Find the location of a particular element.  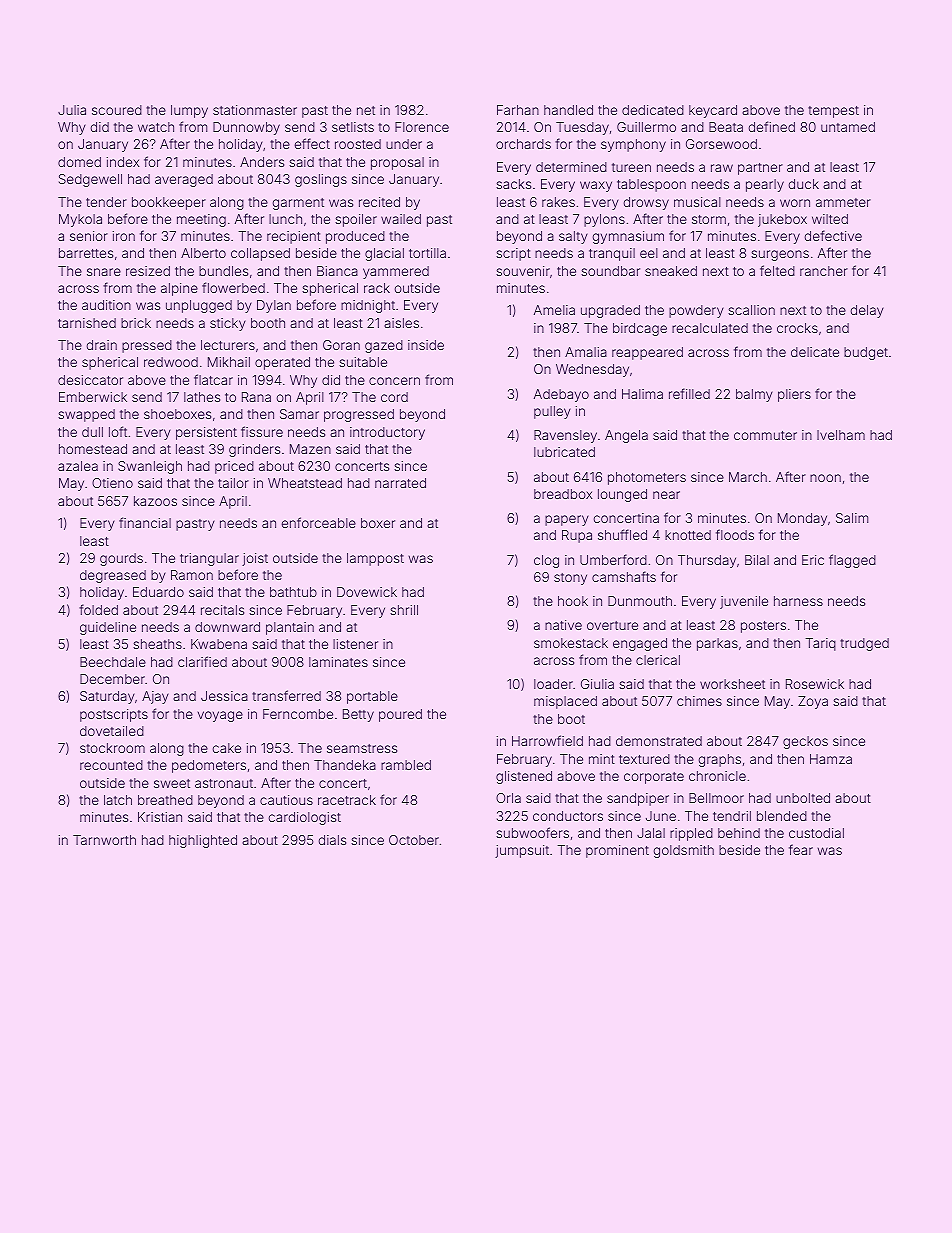

Alberto is located at coordinates (203, 253).
